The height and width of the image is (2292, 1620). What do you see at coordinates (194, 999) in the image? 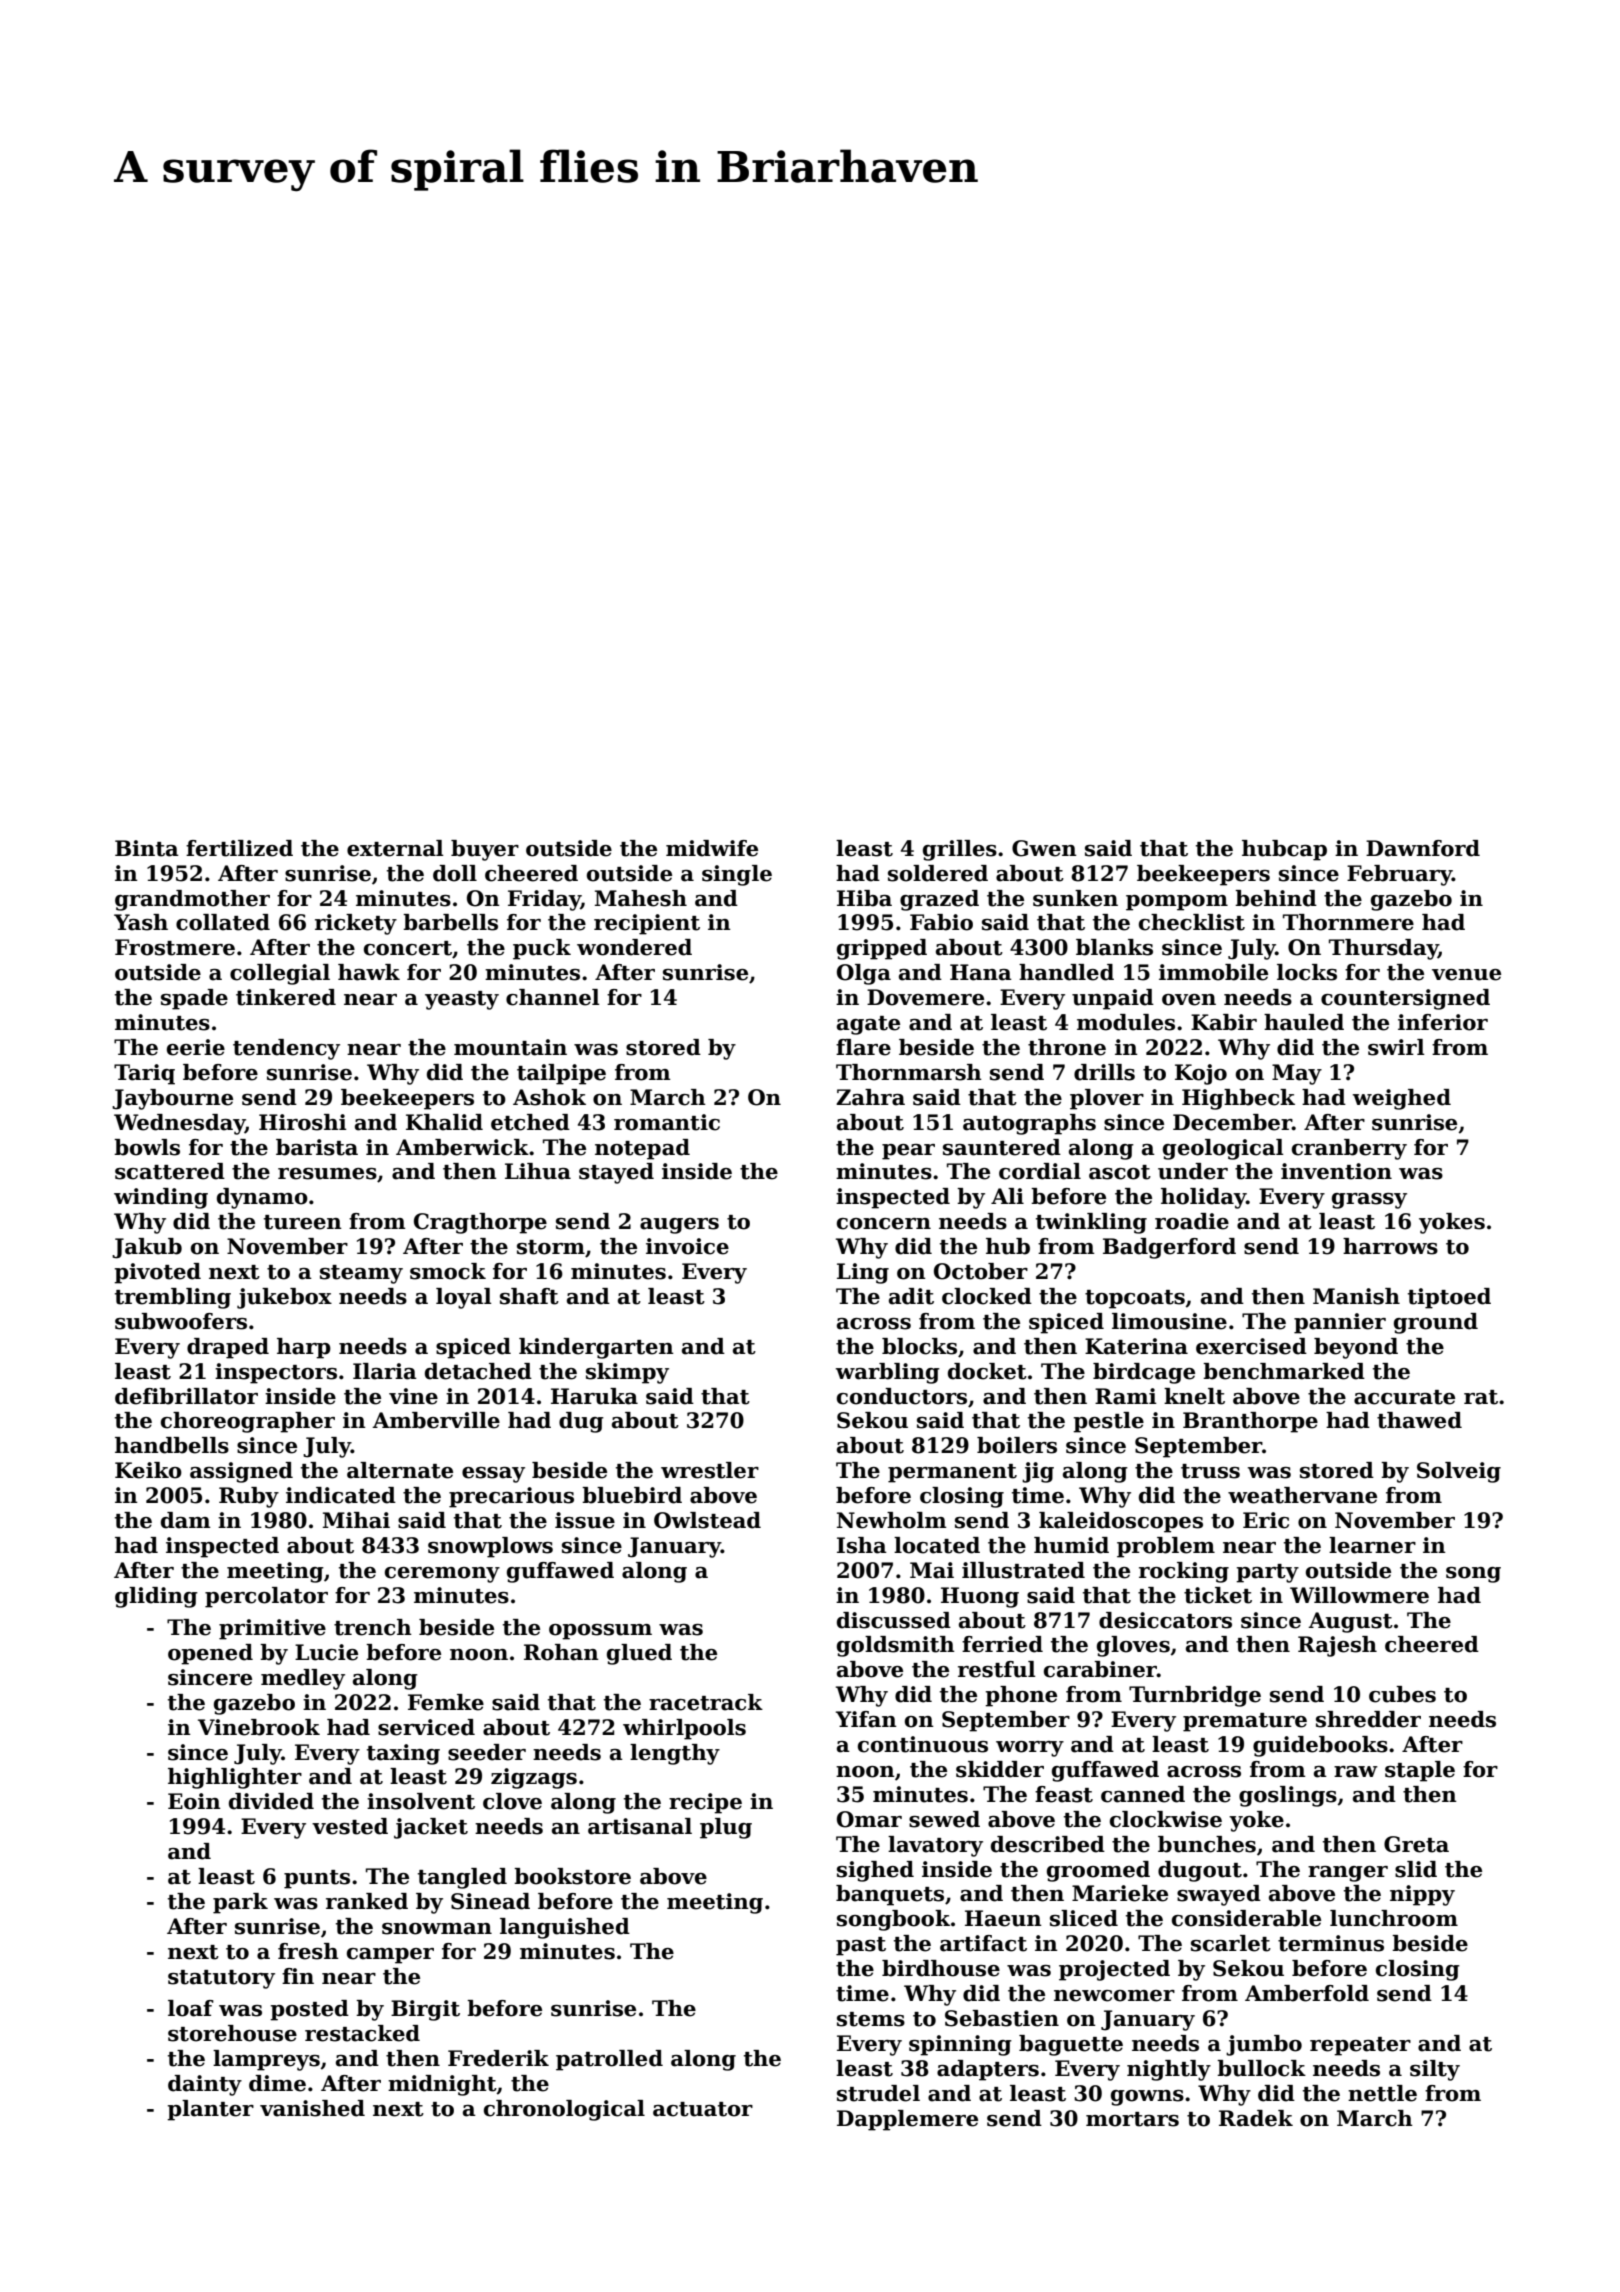
I see `spade` at bounding box center [194, 999].
